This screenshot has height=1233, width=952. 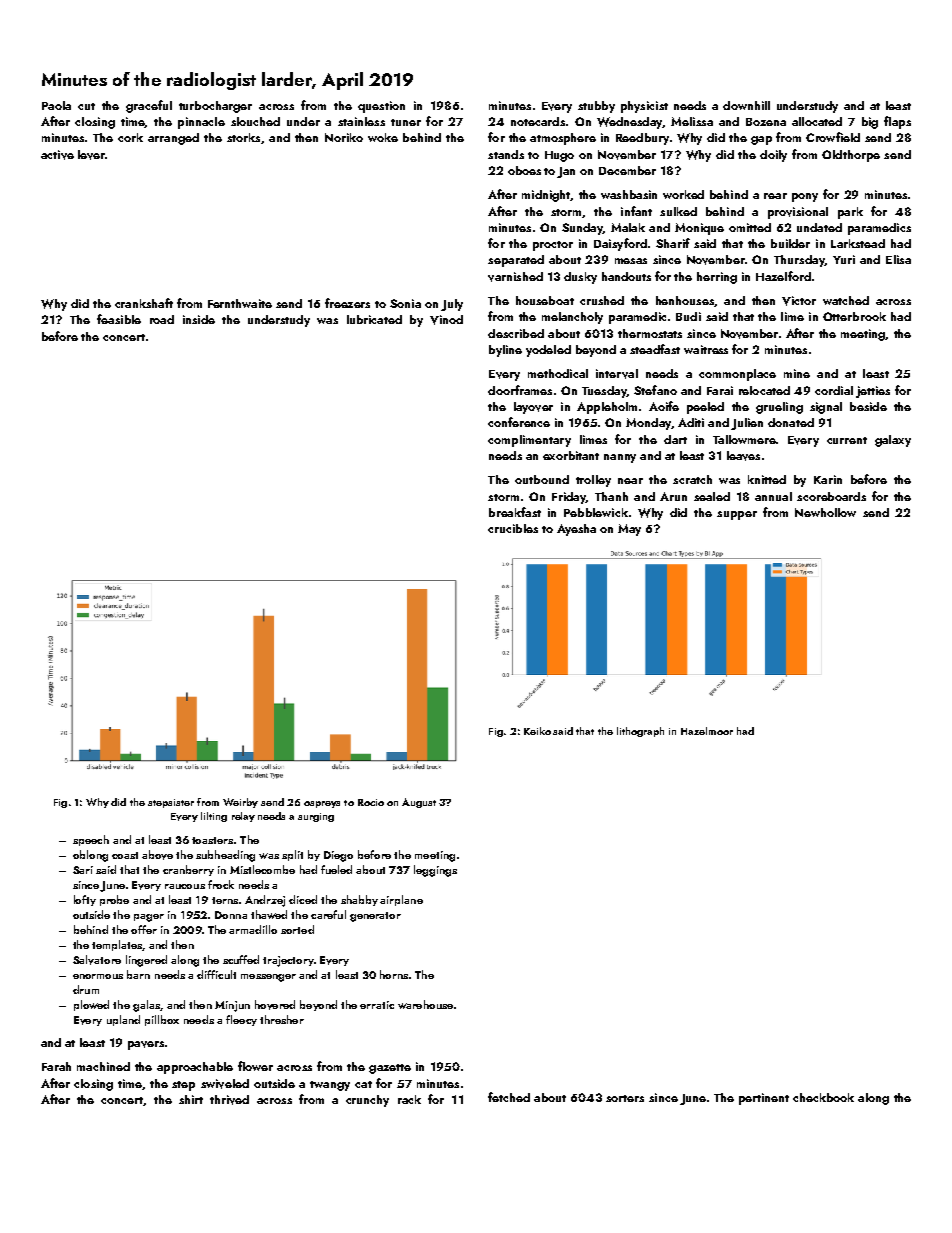 I want to click on feasible, so click(x=119, y=319).
